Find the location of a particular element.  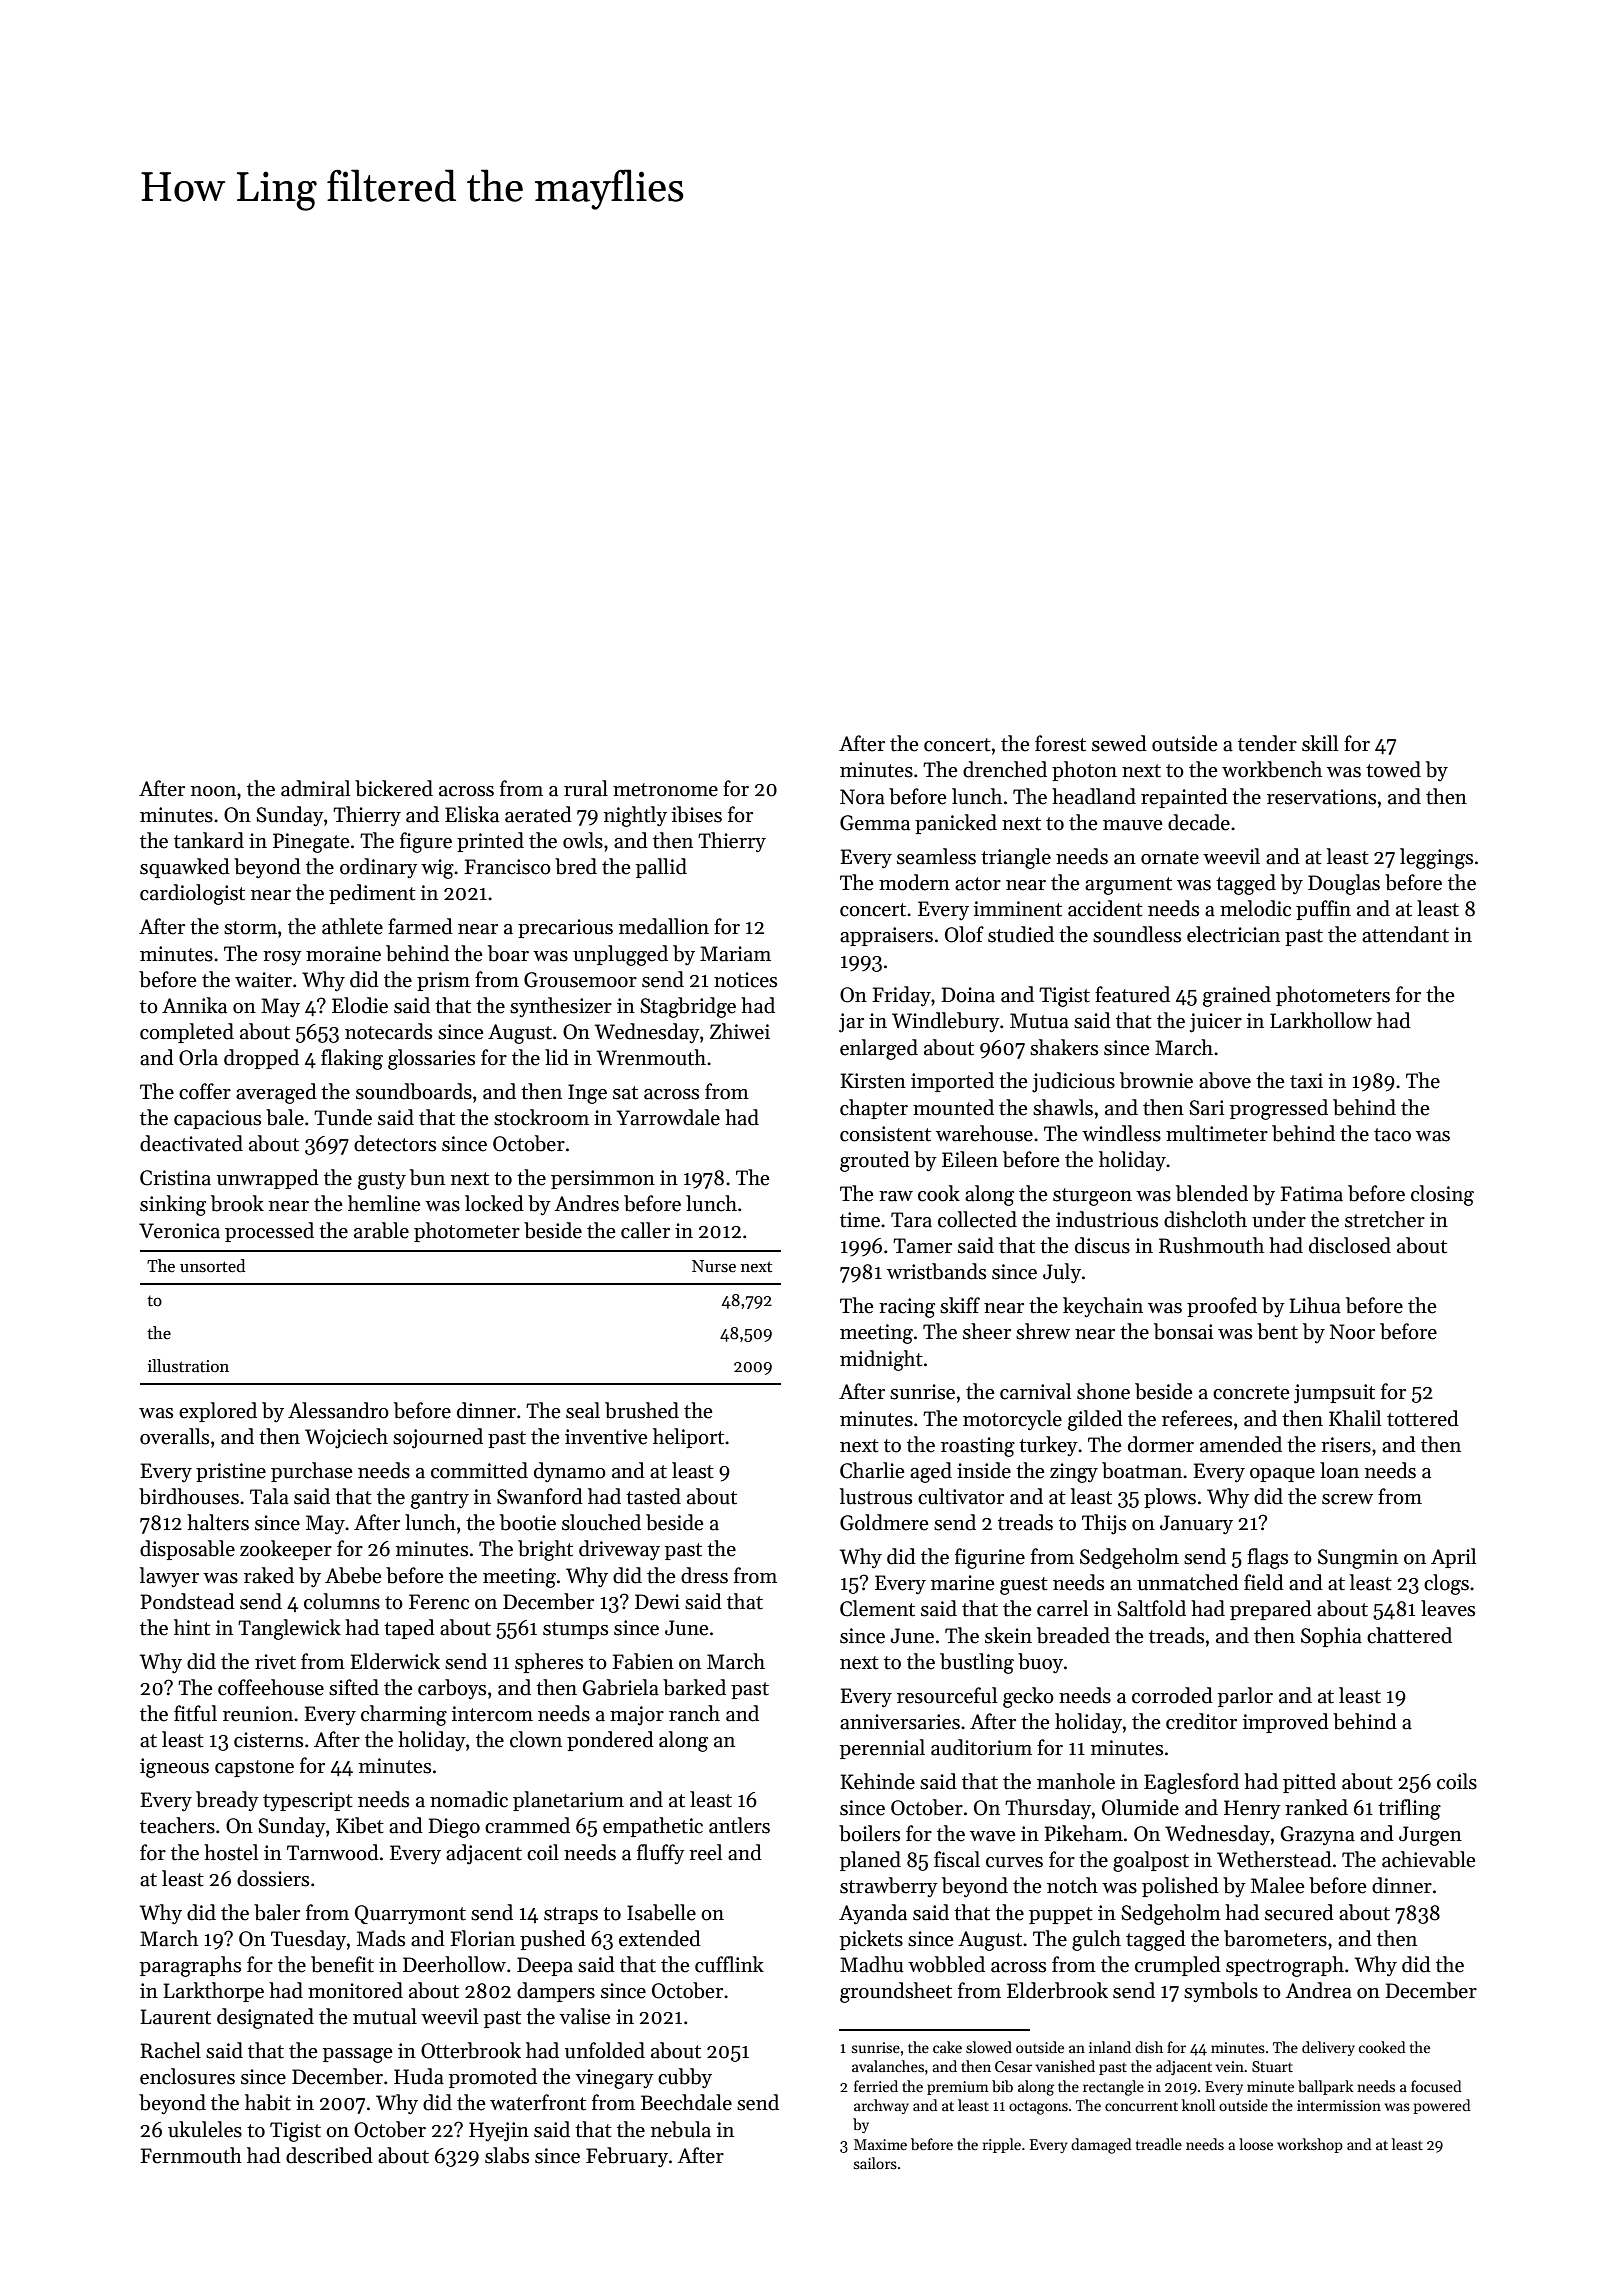

zookeeper is located at coordinates (286, 1550).
